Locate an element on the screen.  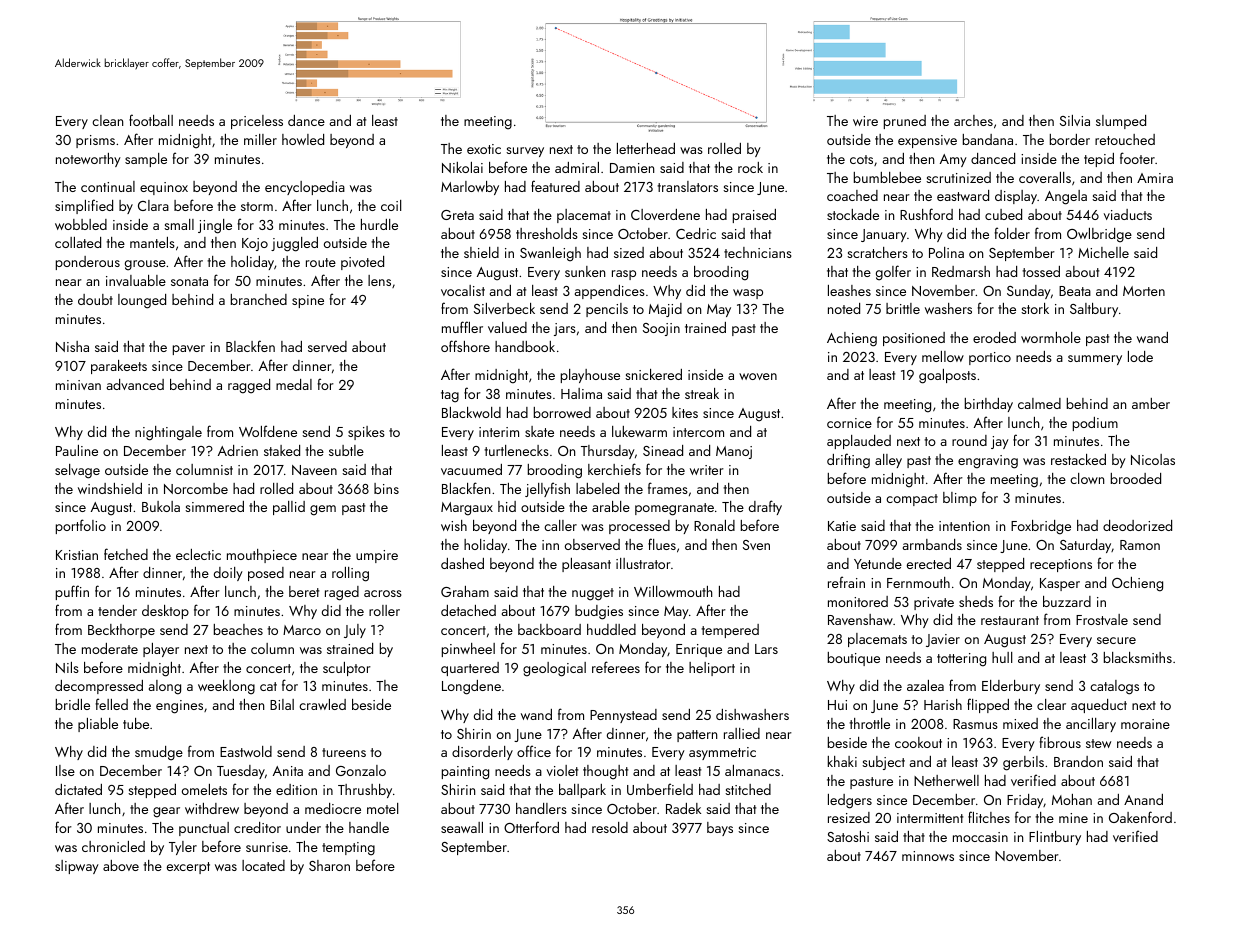
deodorized is located at coordinates (1137, 525).
